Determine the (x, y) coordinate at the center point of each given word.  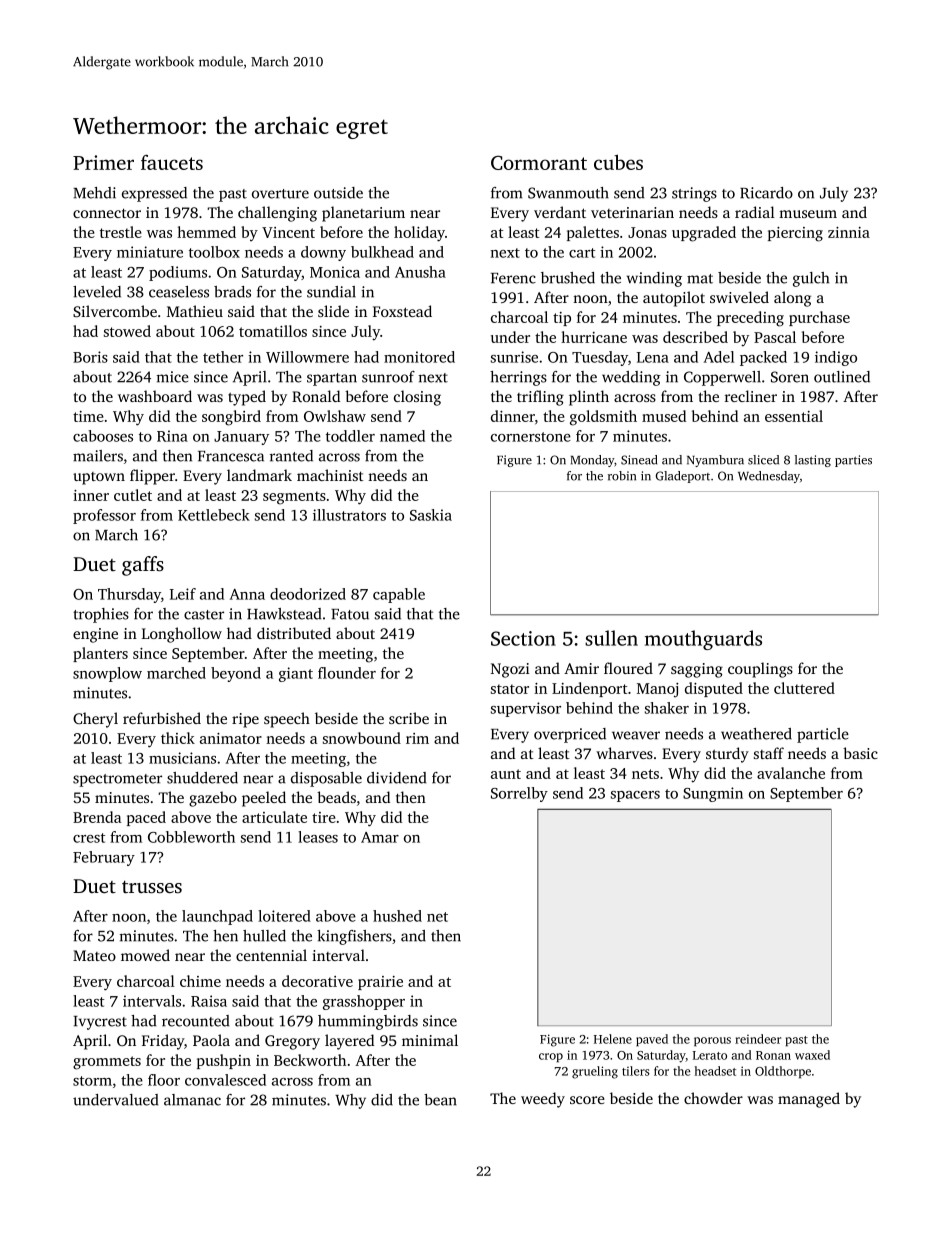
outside (338, 193)
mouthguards (703, 640)
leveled (97, 292)
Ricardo (766, 193)
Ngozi (510, 670)
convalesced (225, 1080)
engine (95, 635)
